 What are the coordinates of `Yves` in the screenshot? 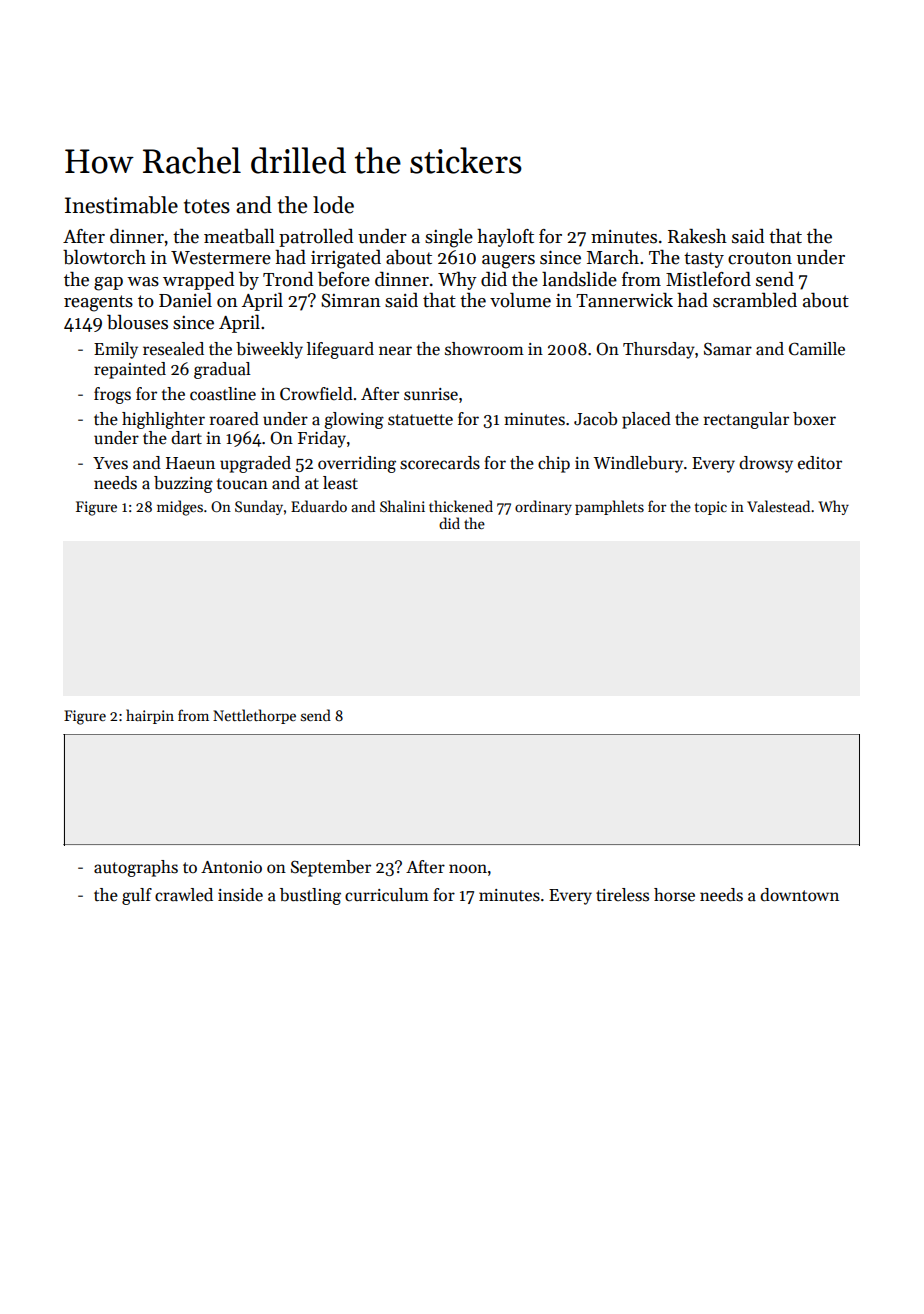 It's located at (110, 463).
